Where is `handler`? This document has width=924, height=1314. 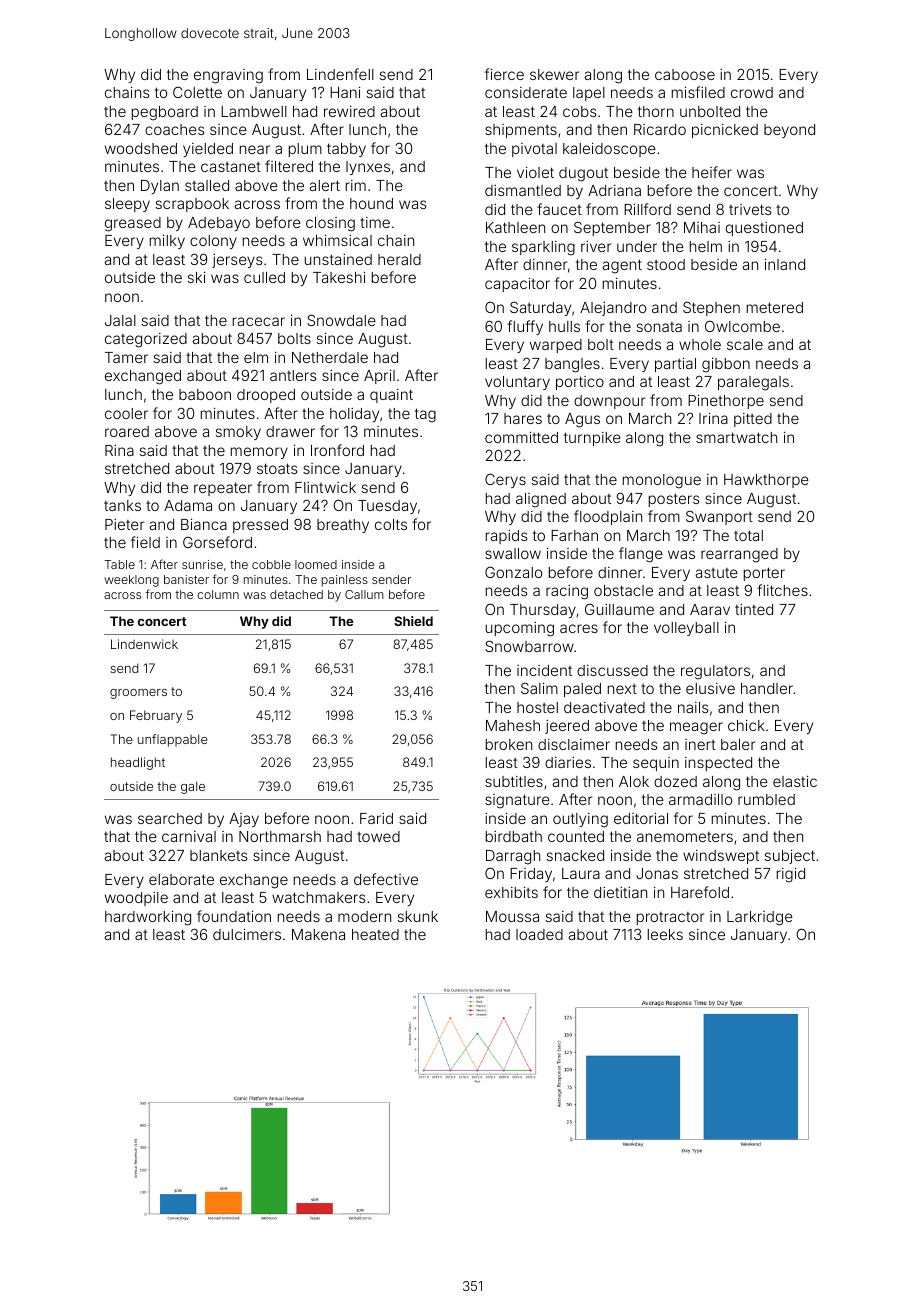
handler is located at coordinates (767, 688).
